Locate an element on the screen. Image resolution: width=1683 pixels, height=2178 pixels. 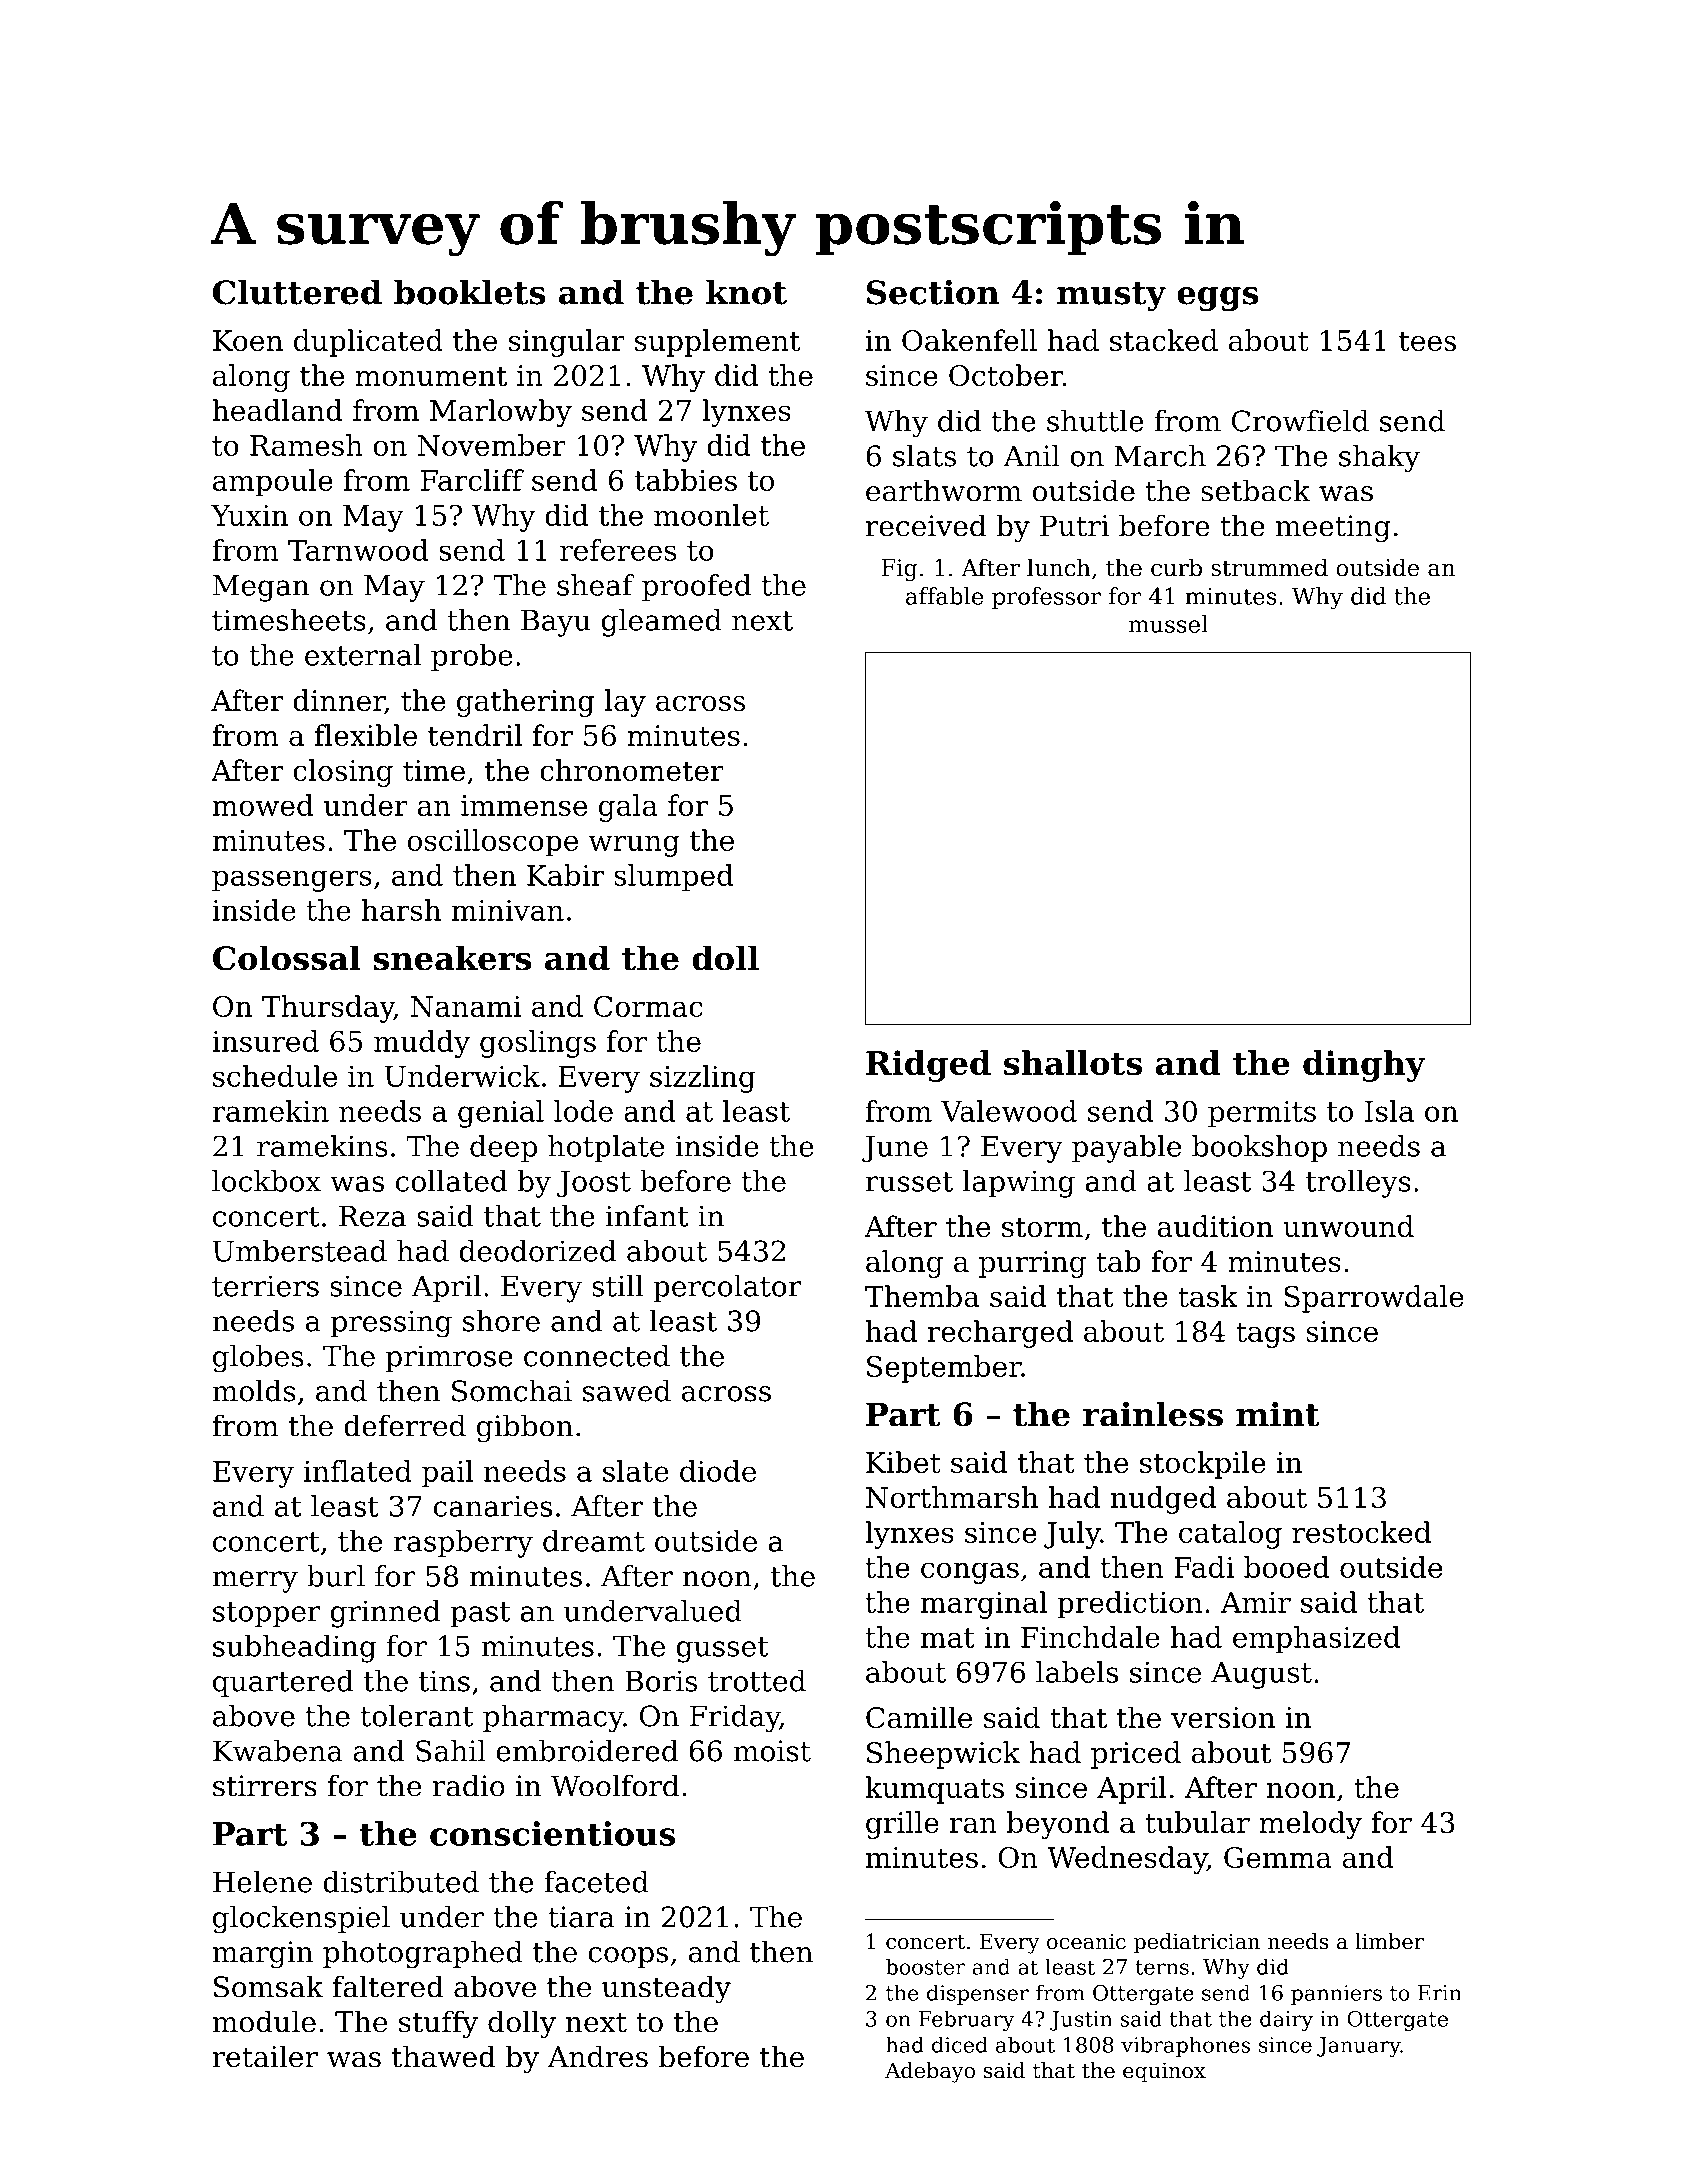
Cluttered is located at coordinates (297, 292).
